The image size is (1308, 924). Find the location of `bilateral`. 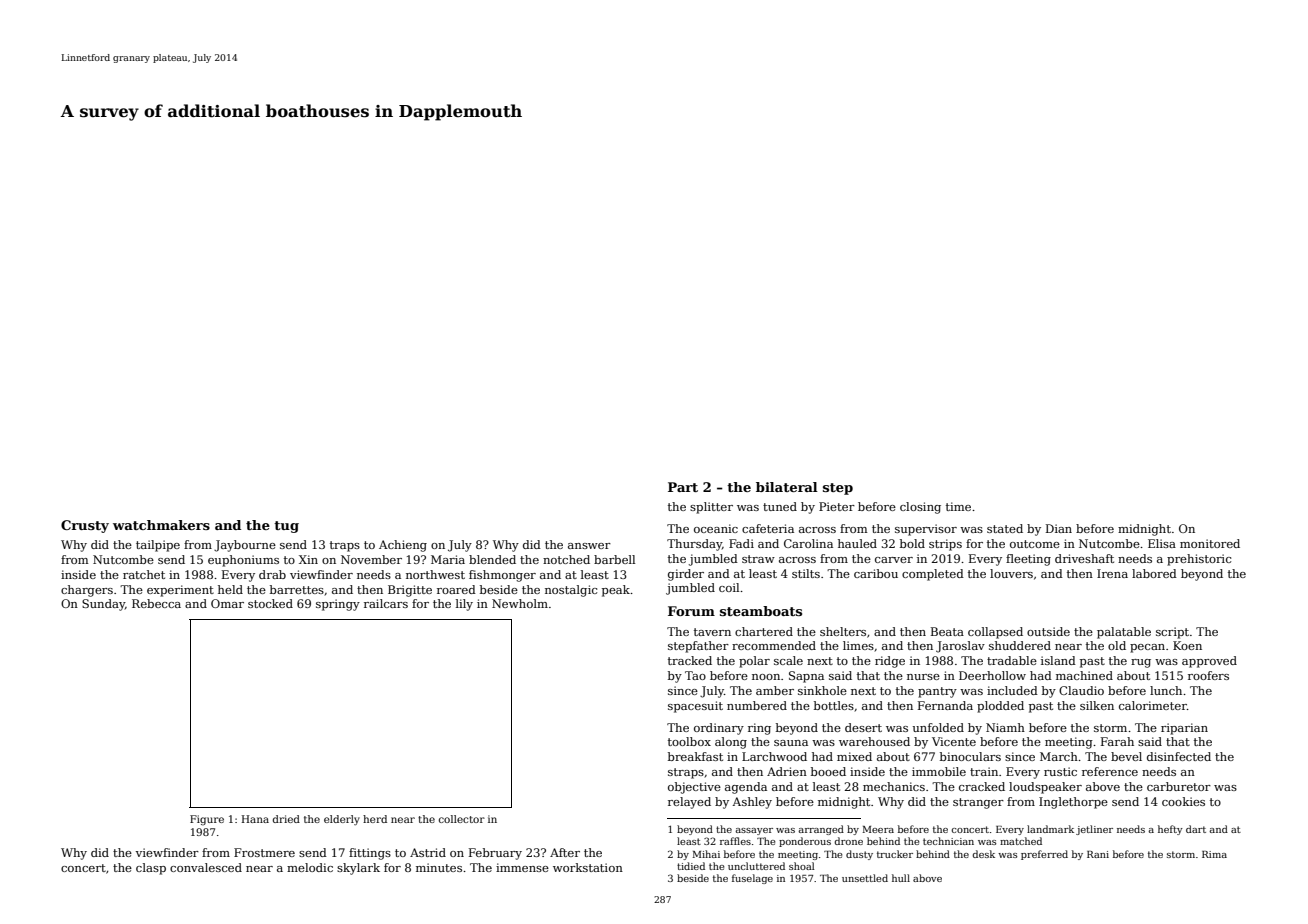

bilateral is located at coordinates (787, 487).
